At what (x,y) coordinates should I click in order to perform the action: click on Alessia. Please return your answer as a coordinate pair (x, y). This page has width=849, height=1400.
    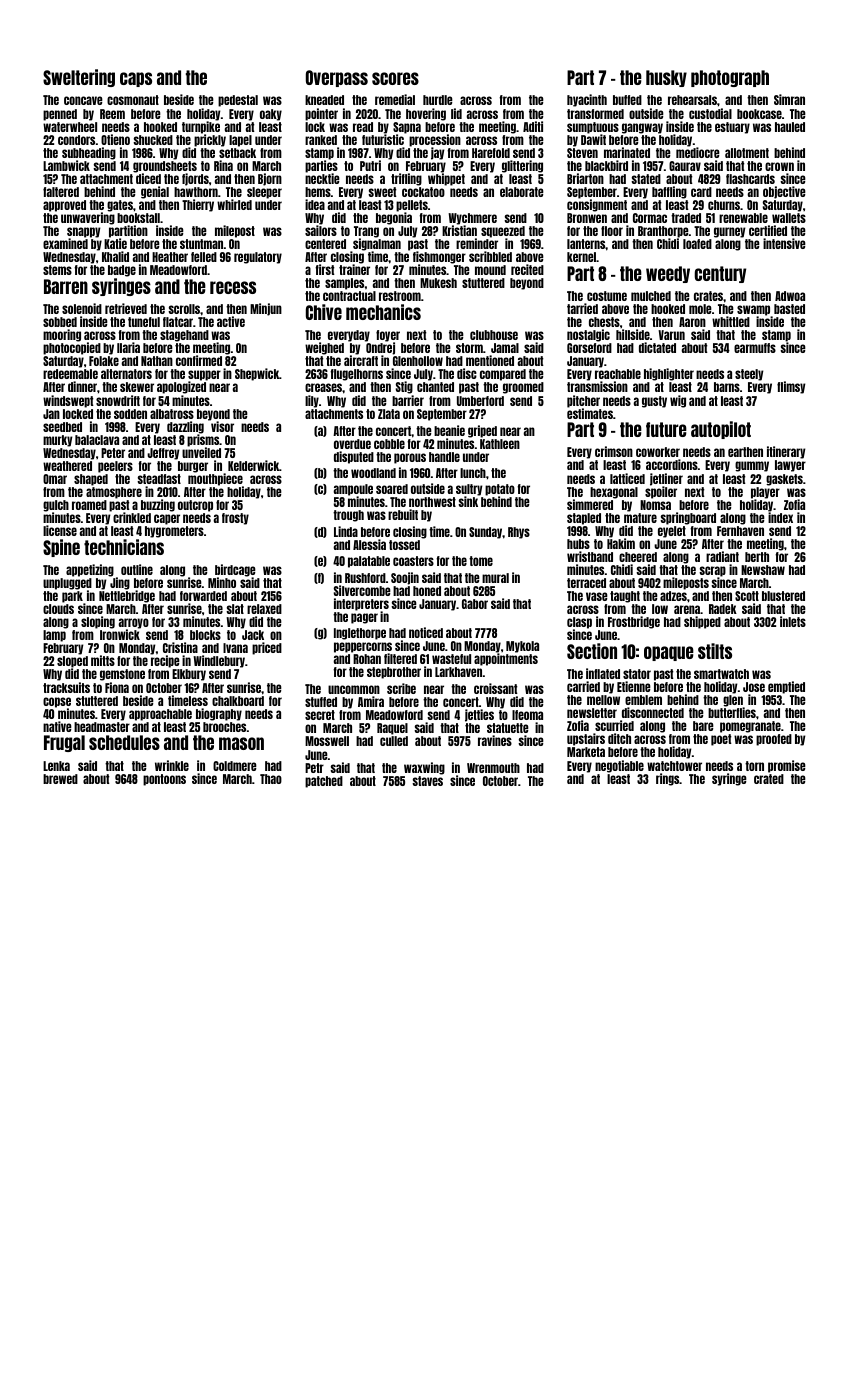
    Looking at the image, I should click on (369, 544).
